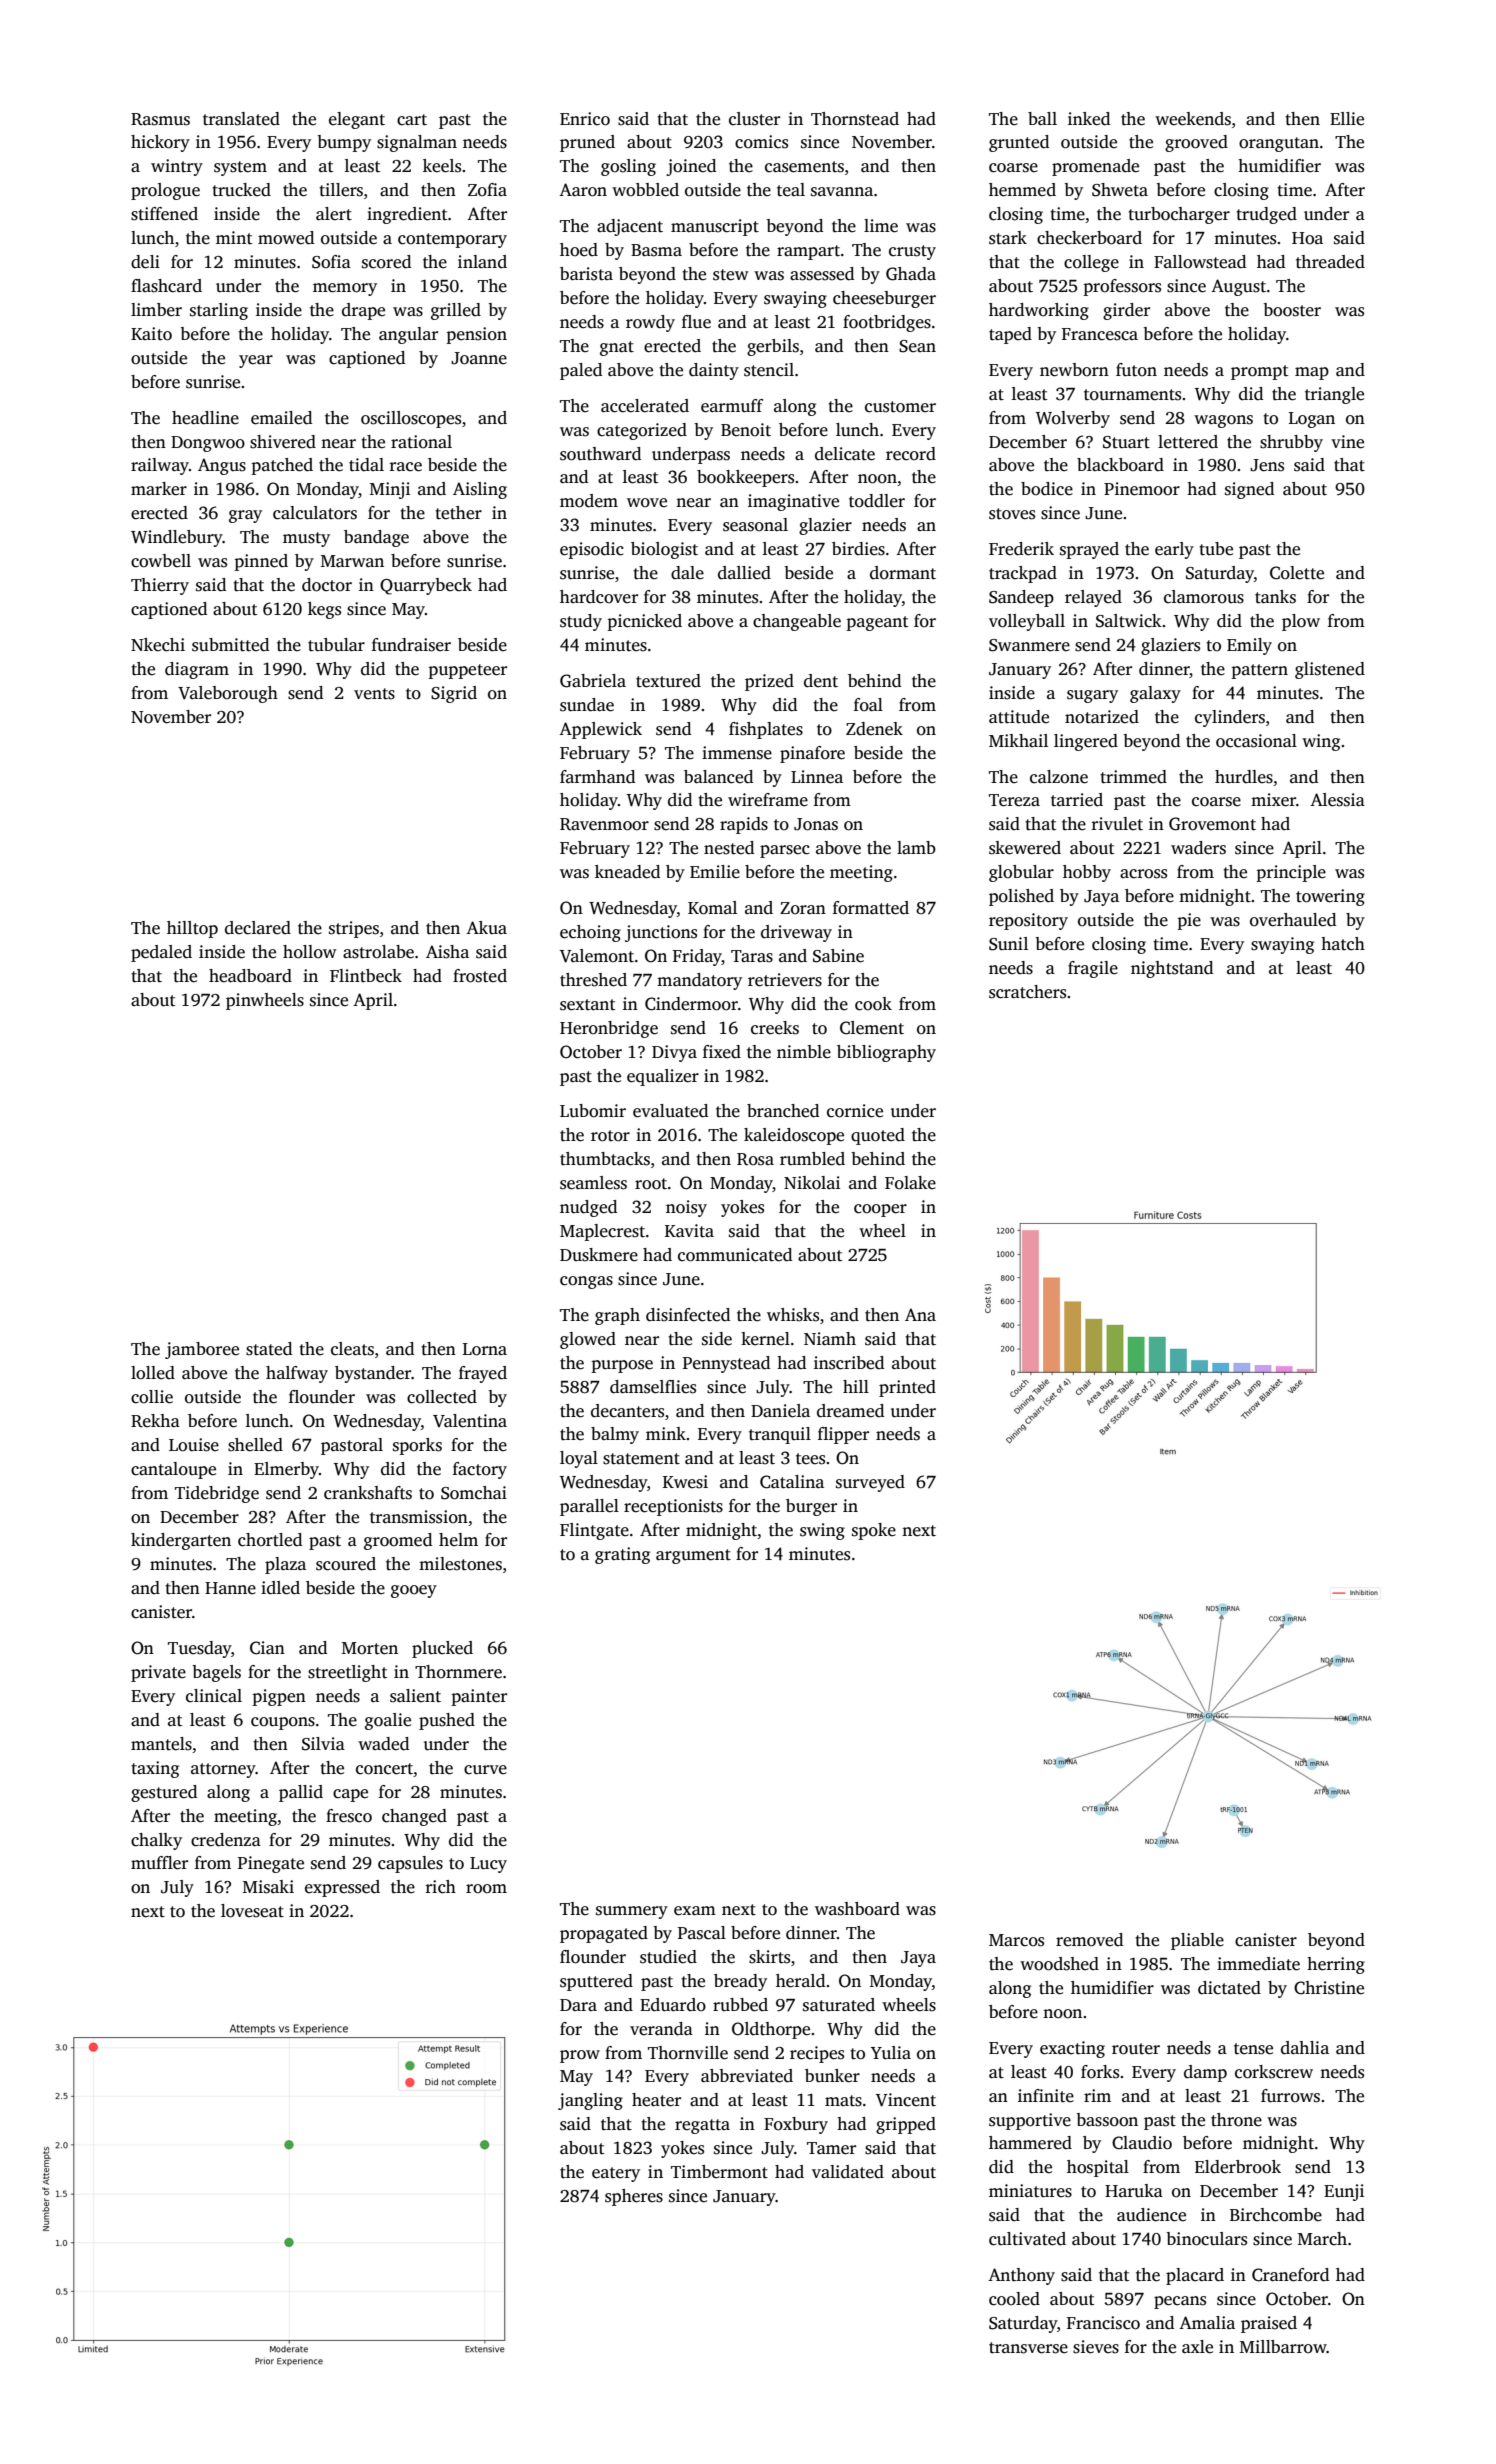 The height and width of the document is (2464, 1496). Describe the element at coordinates (412, 120) in the document. I see `cart` at that location.
